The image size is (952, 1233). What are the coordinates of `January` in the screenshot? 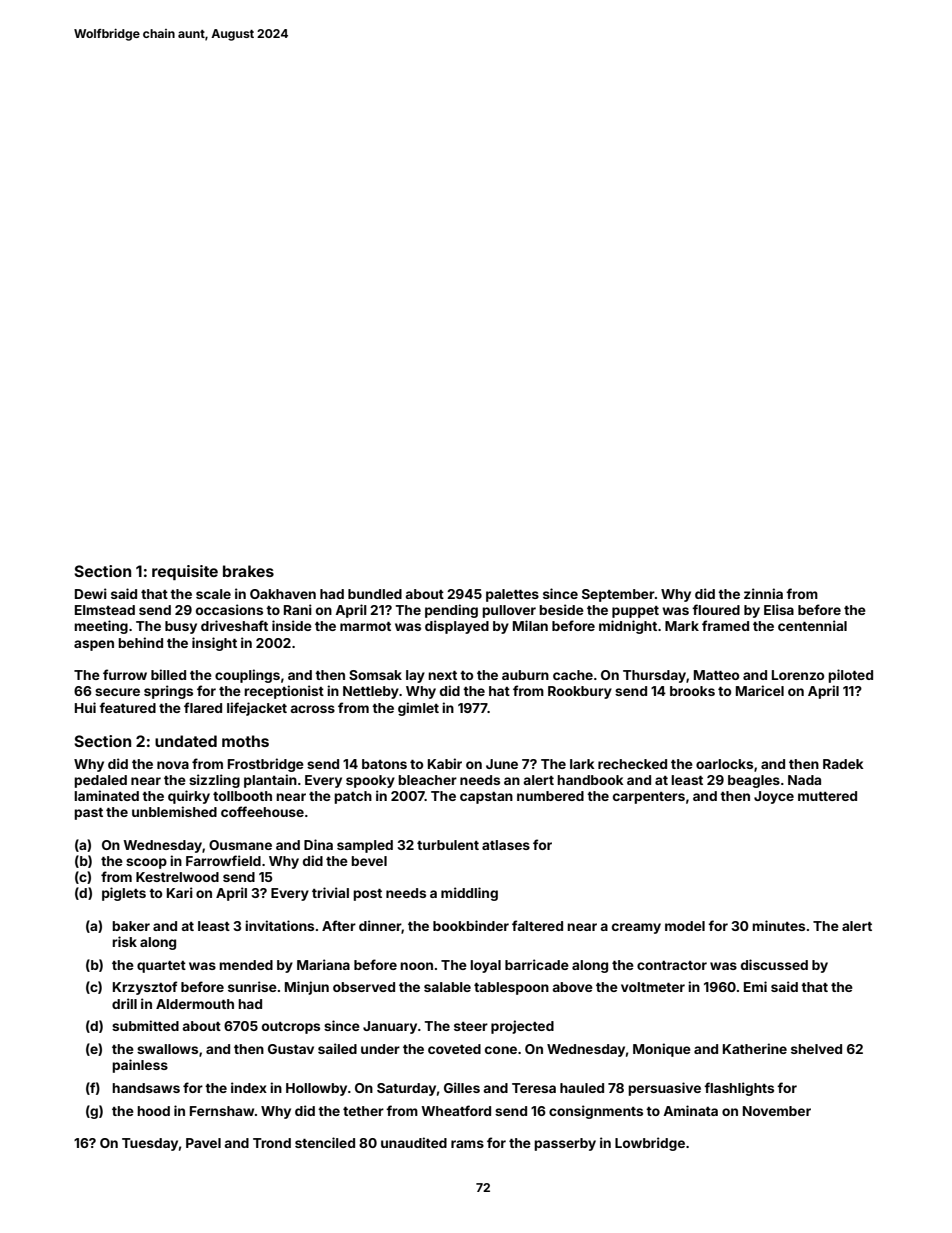 It's located at (390, 1027).
